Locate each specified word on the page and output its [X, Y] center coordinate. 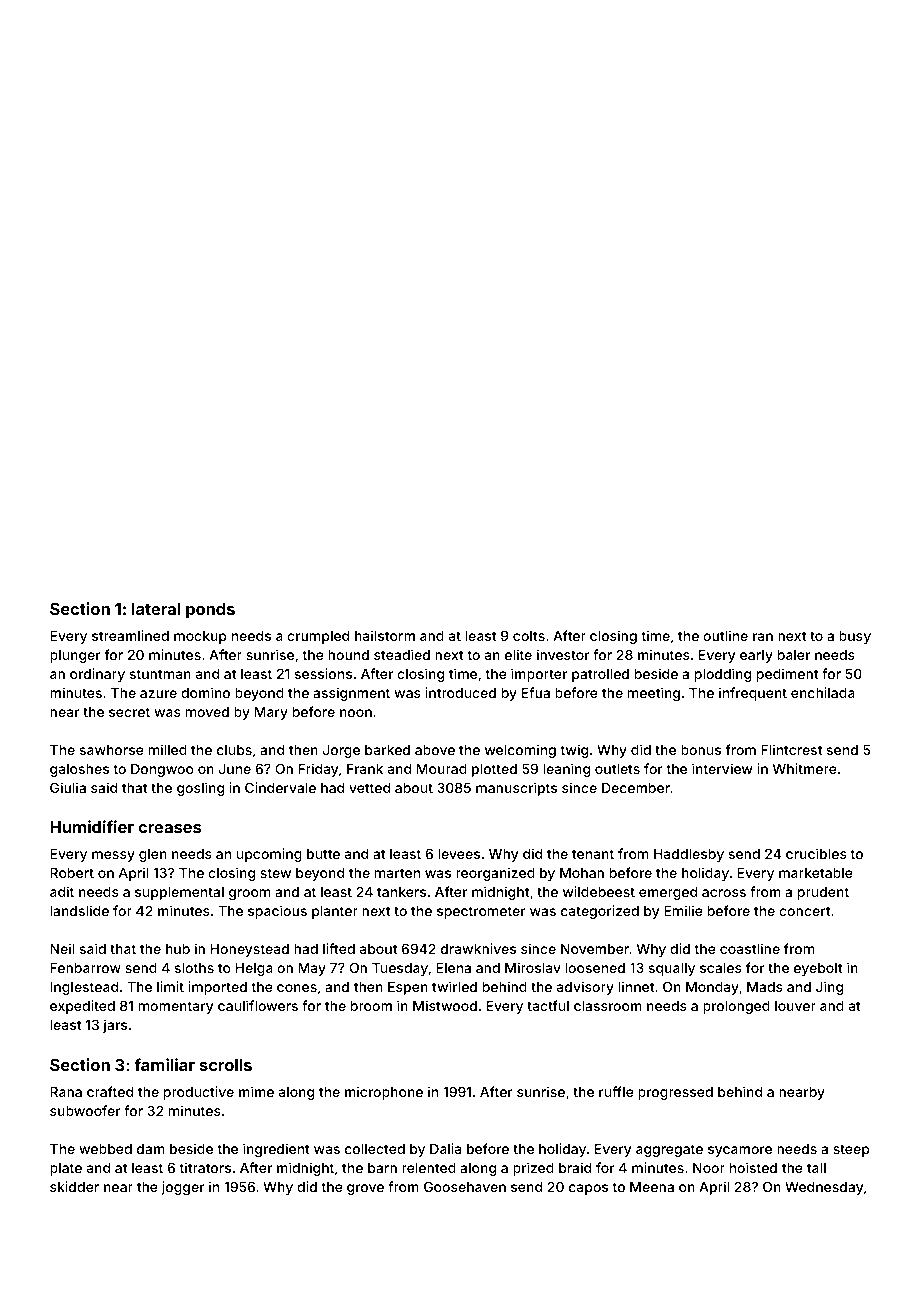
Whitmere [805, 768]
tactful [548, 1005]
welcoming [520, 751]
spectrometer [481, 912]
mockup [200, 637]
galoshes [79, 770]
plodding [723, 675]
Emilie [683, 910]
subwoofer [85, 1110]
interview [722, 768]
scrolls [226, 1065]
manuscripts [516, 789]
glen [153, 855]
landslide [79, 910]
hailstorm [385, 635]
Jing [829, 988]
